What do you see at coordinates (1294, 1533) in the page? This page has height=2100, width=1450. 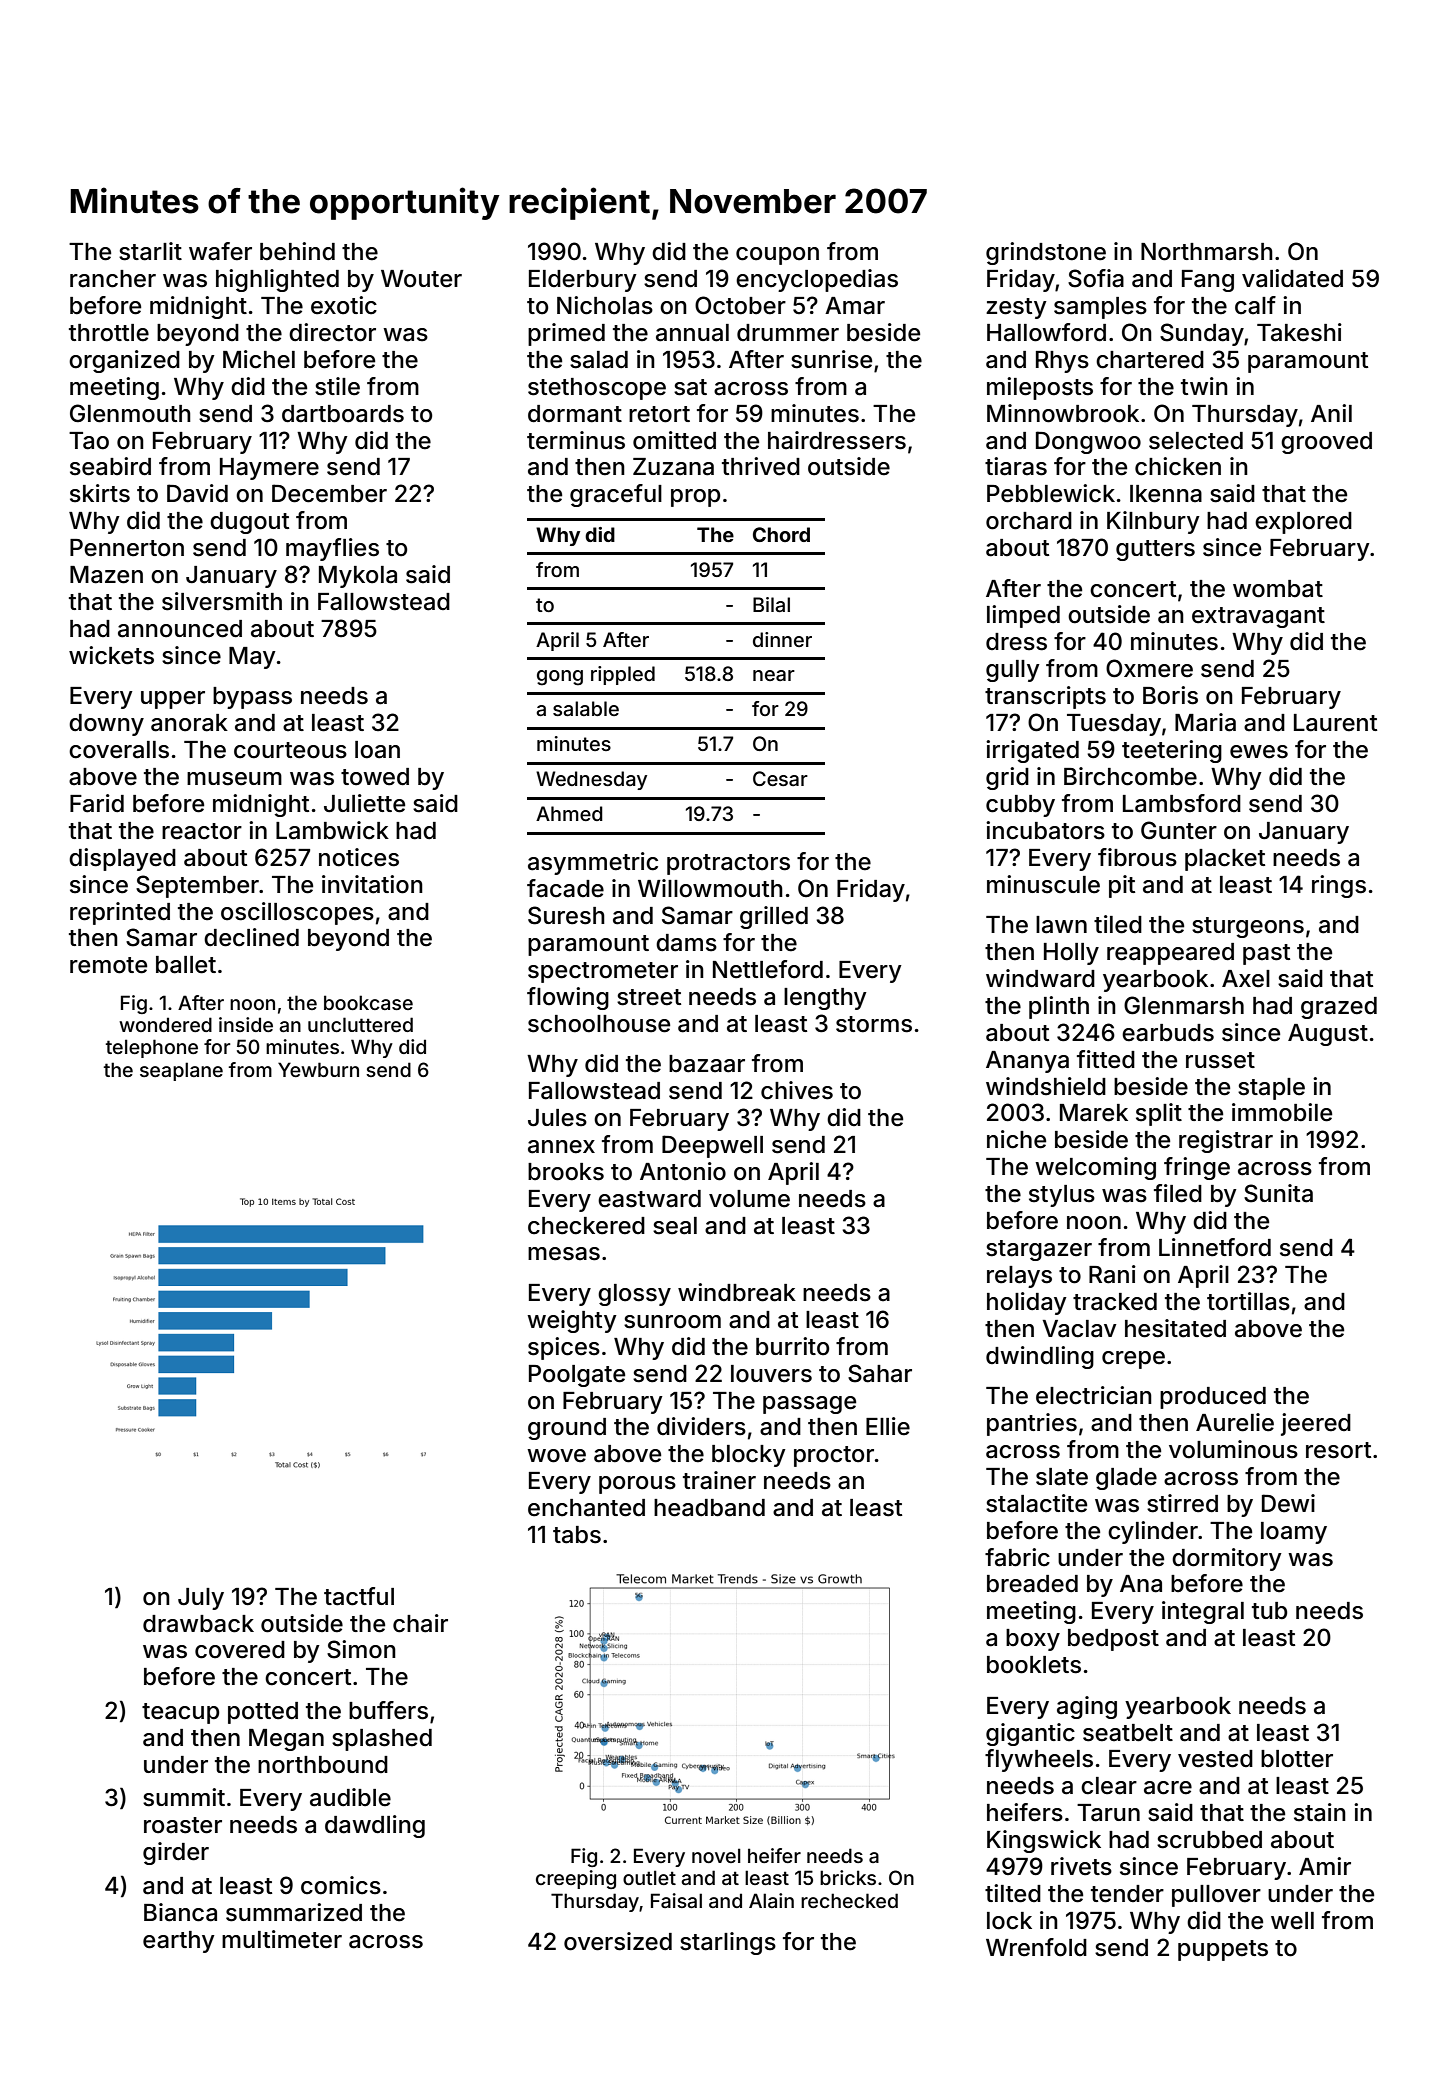 I see `loamy` at bounding box center [1294, 1533].
